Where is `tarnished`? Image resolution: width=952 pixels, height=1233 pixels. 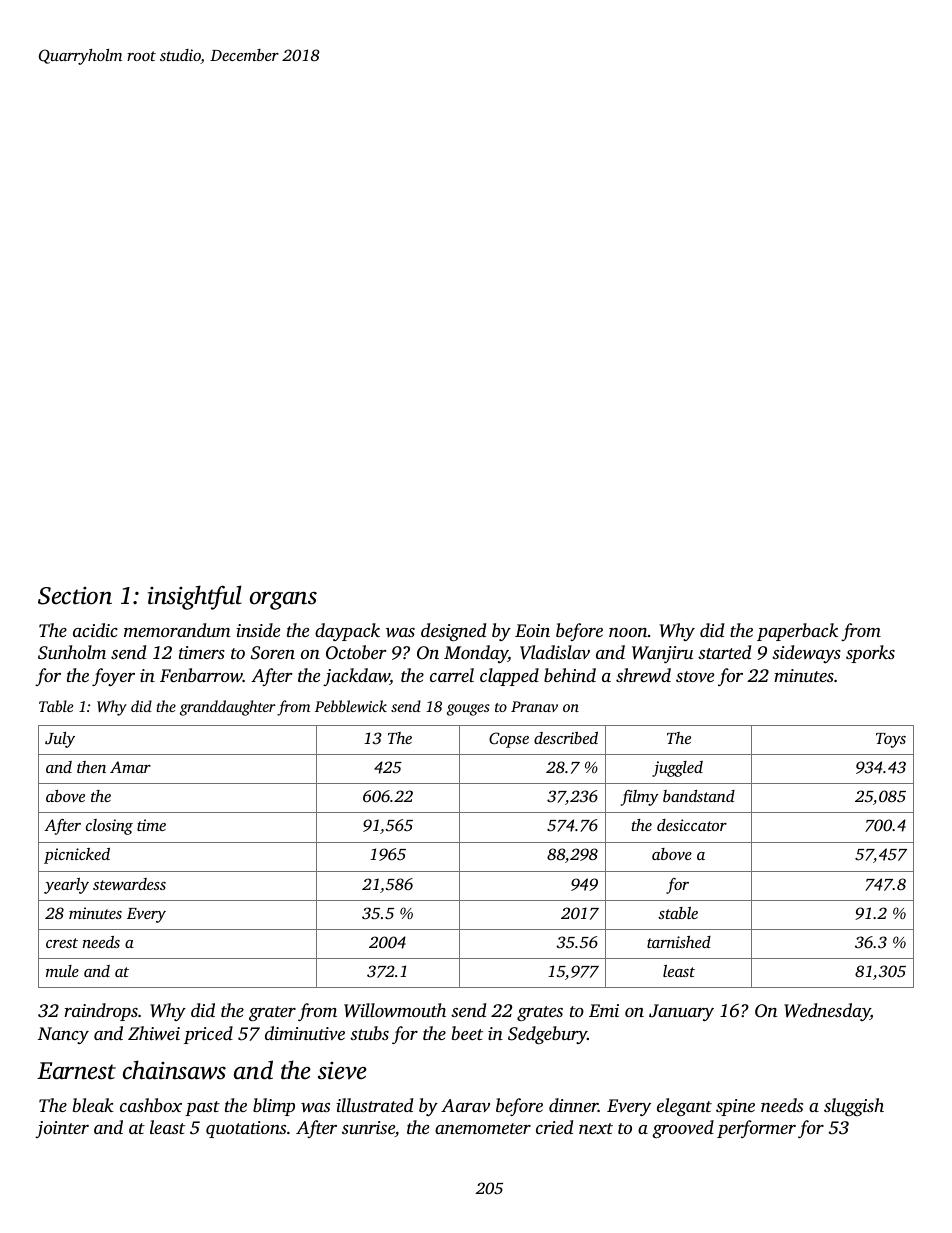 tarnished is located at coordinates (679, 942).
